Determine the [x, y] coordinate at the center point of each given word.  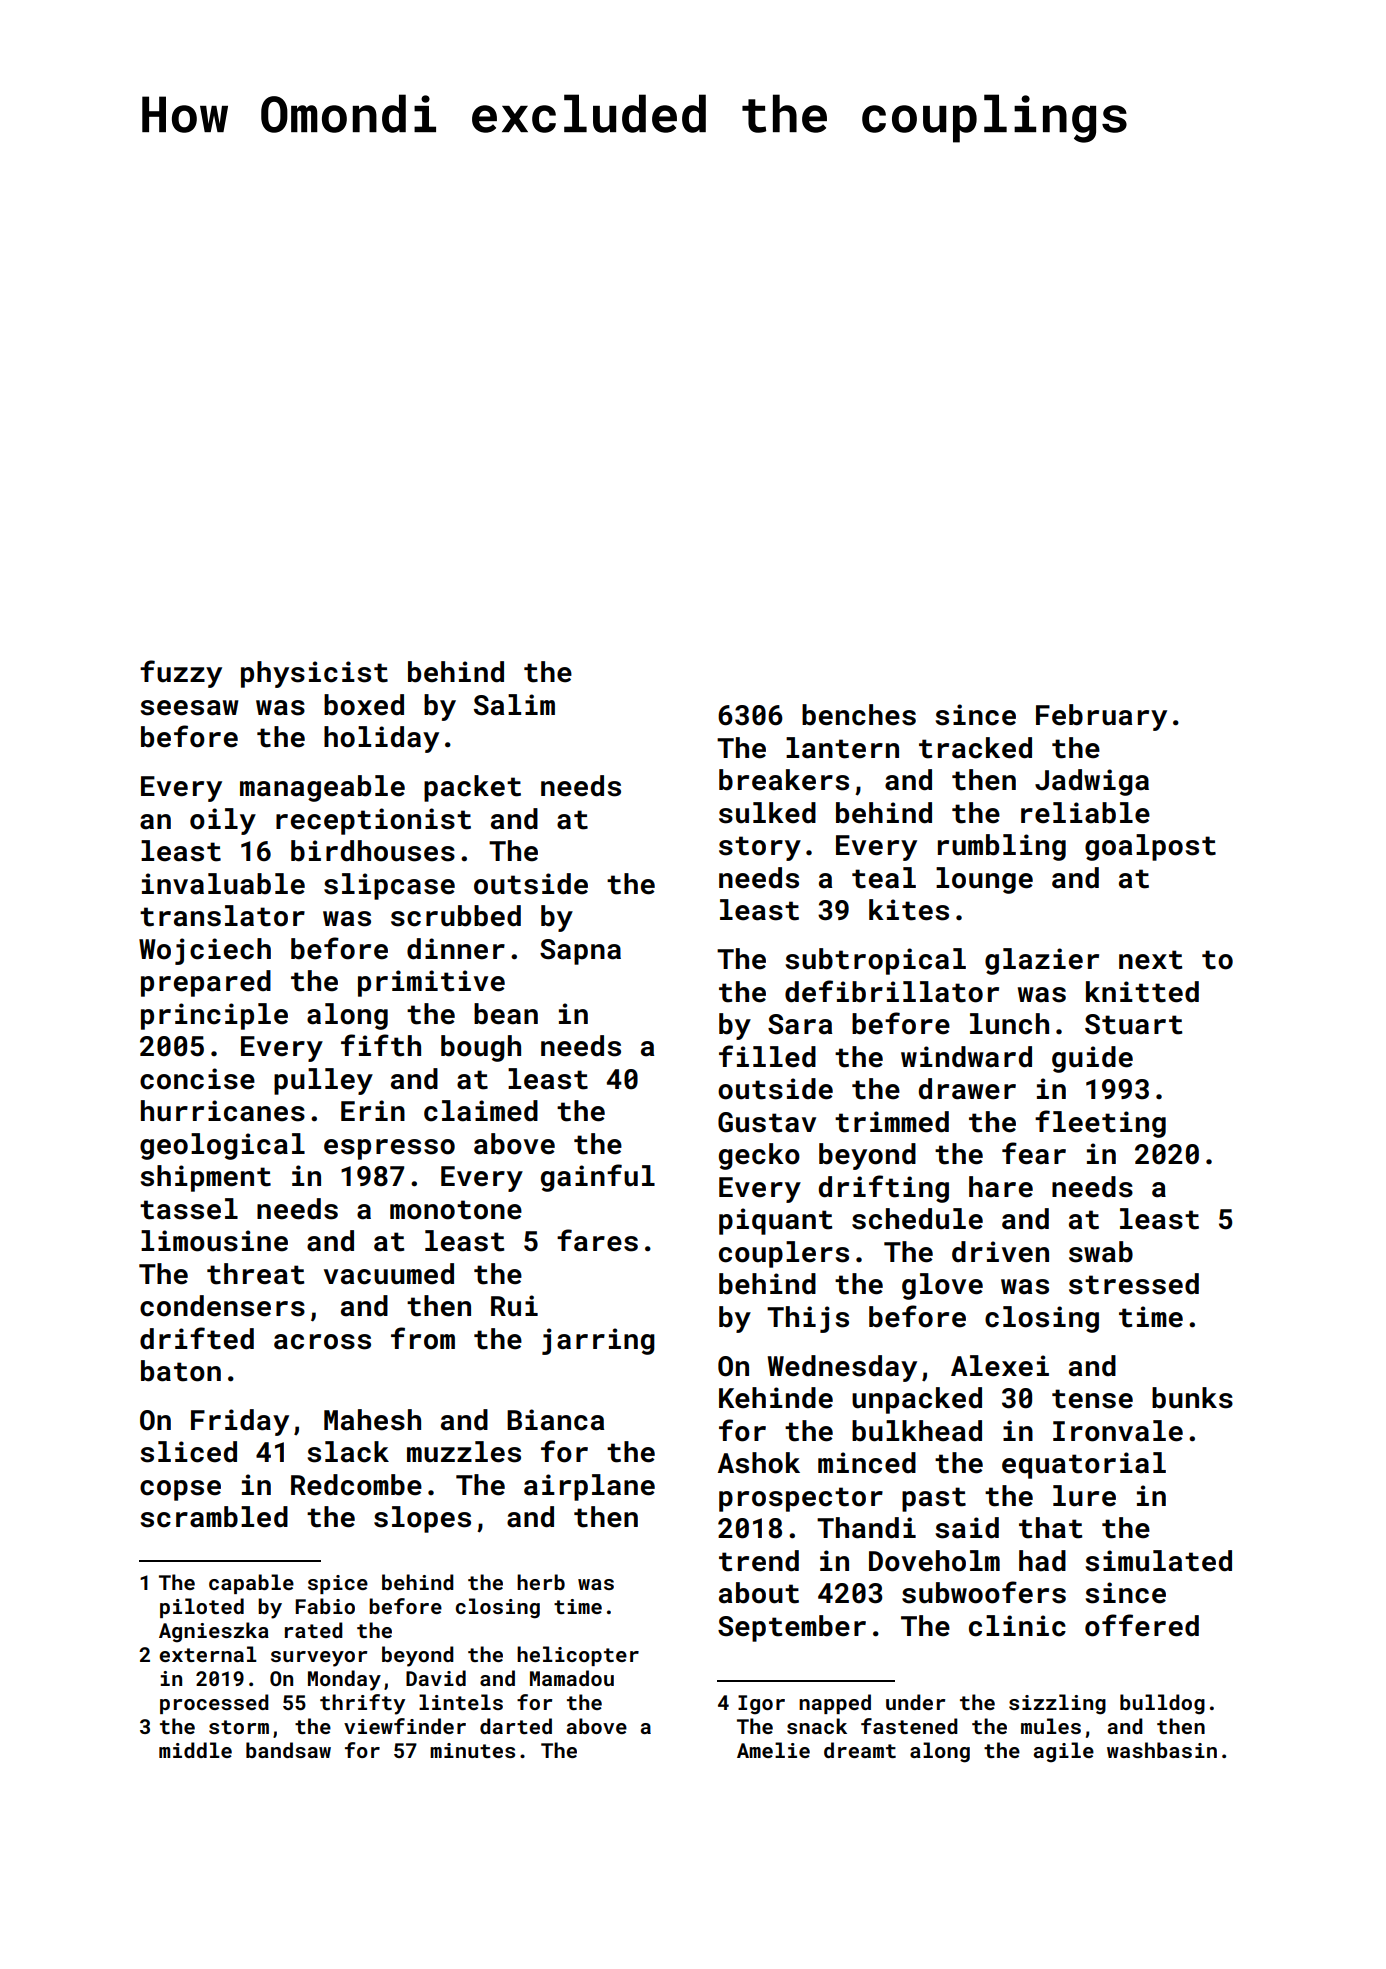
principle [214, 1016]
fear [1034, 1153]
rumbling [1002, 847]
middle [195, 1750]
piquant [775, 1221]
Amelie [773, 1750]
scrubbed [456, 916]
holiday [381, 739]
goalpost [1150, 847]
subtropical [876, 961]
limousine [214, 1241]
